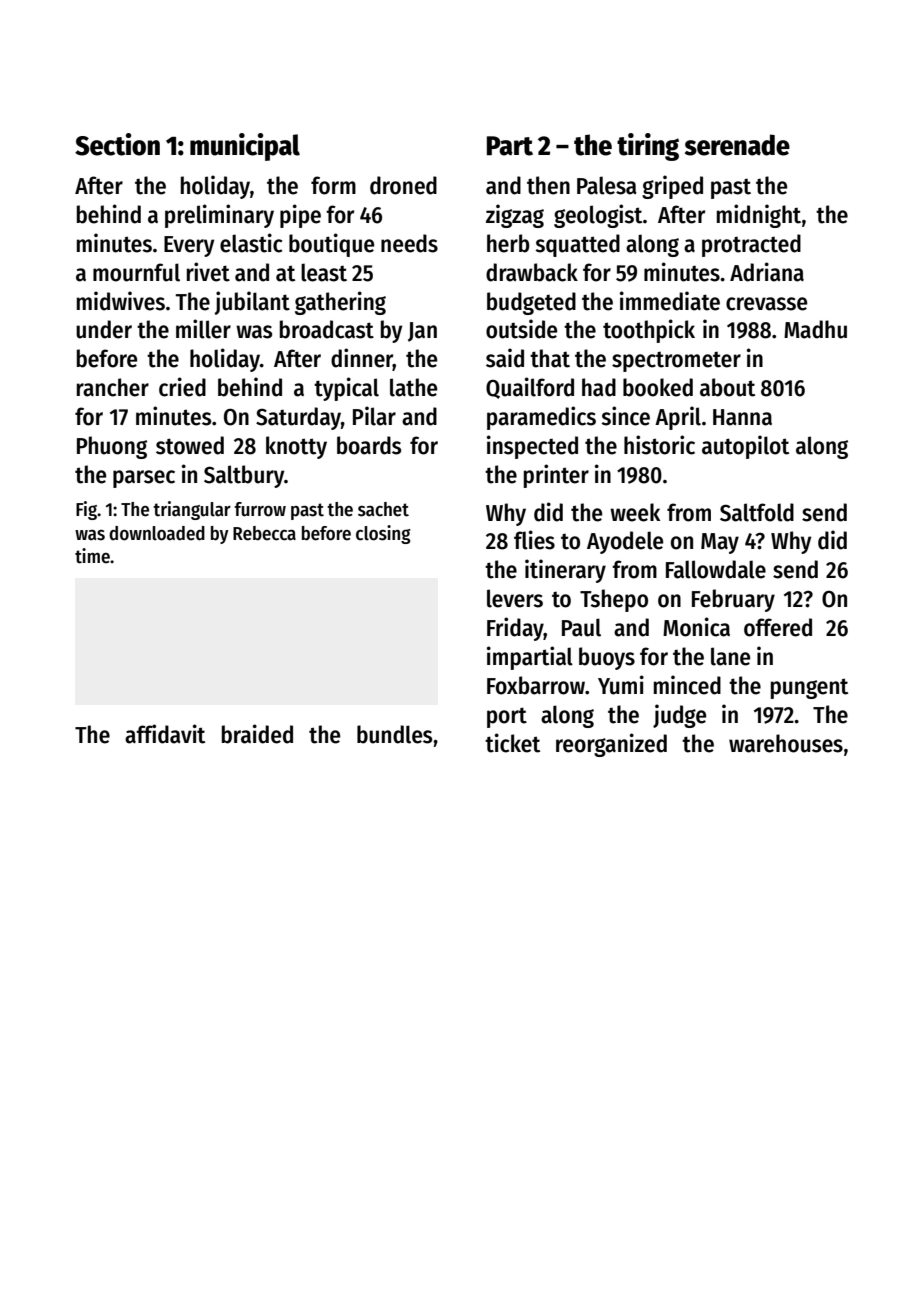 The width and height of the screenshot is (924, 1311). I want to click on autopilot, so click(745, 447).
